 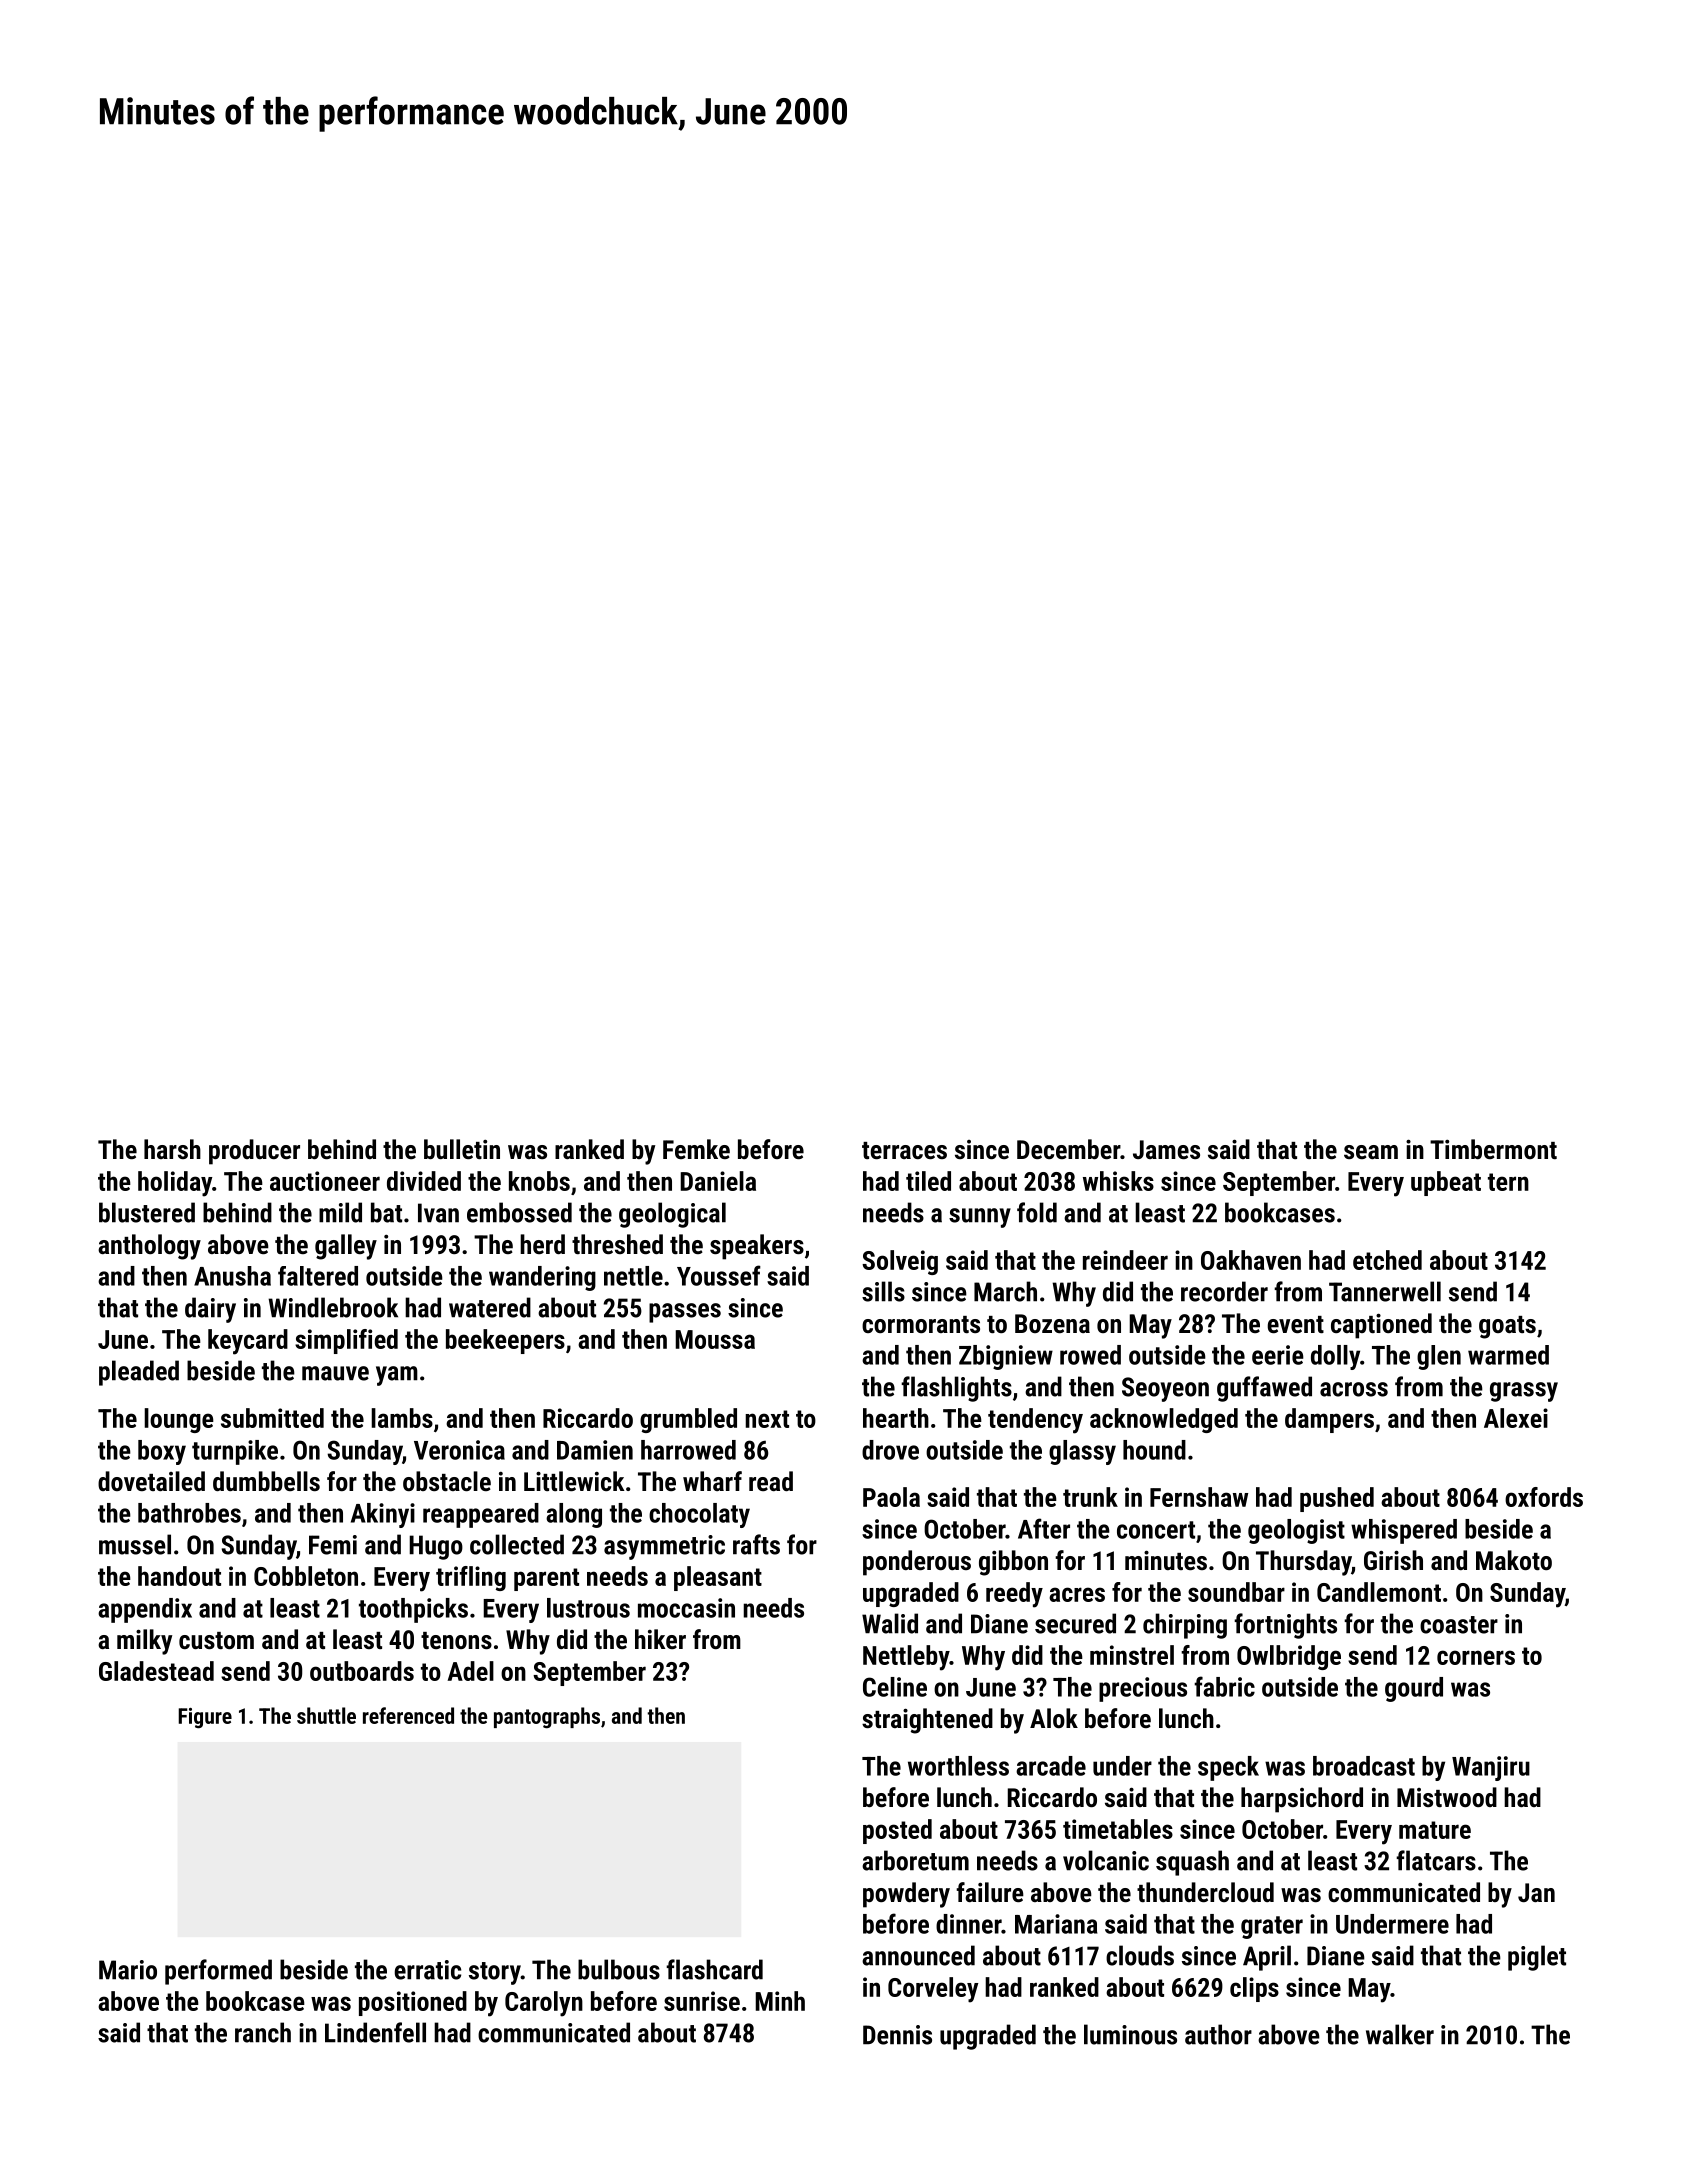 I want to click on Walid, so click(x=890, y=1623).
